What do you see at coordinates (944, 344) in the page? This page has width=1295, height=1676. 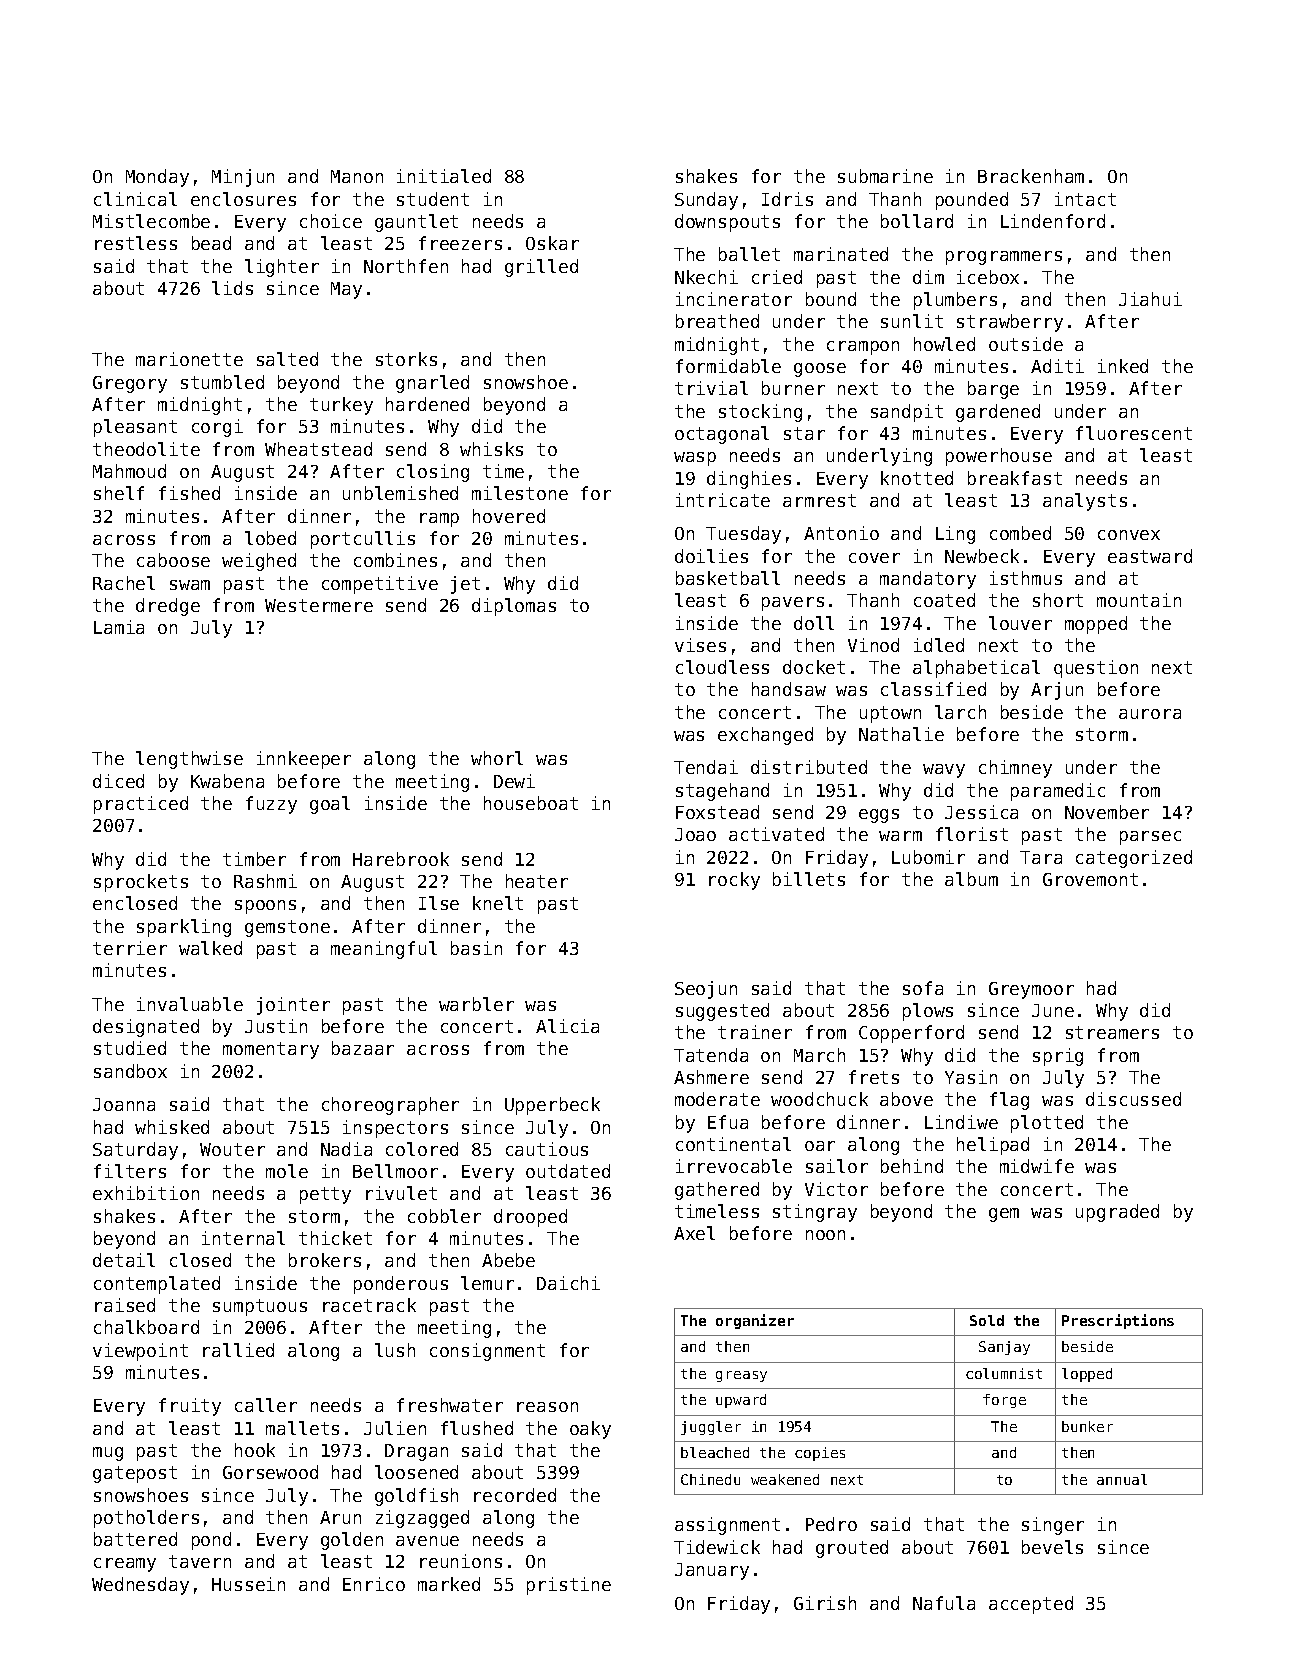 I see `howled` at bounding box center [944, 344].
